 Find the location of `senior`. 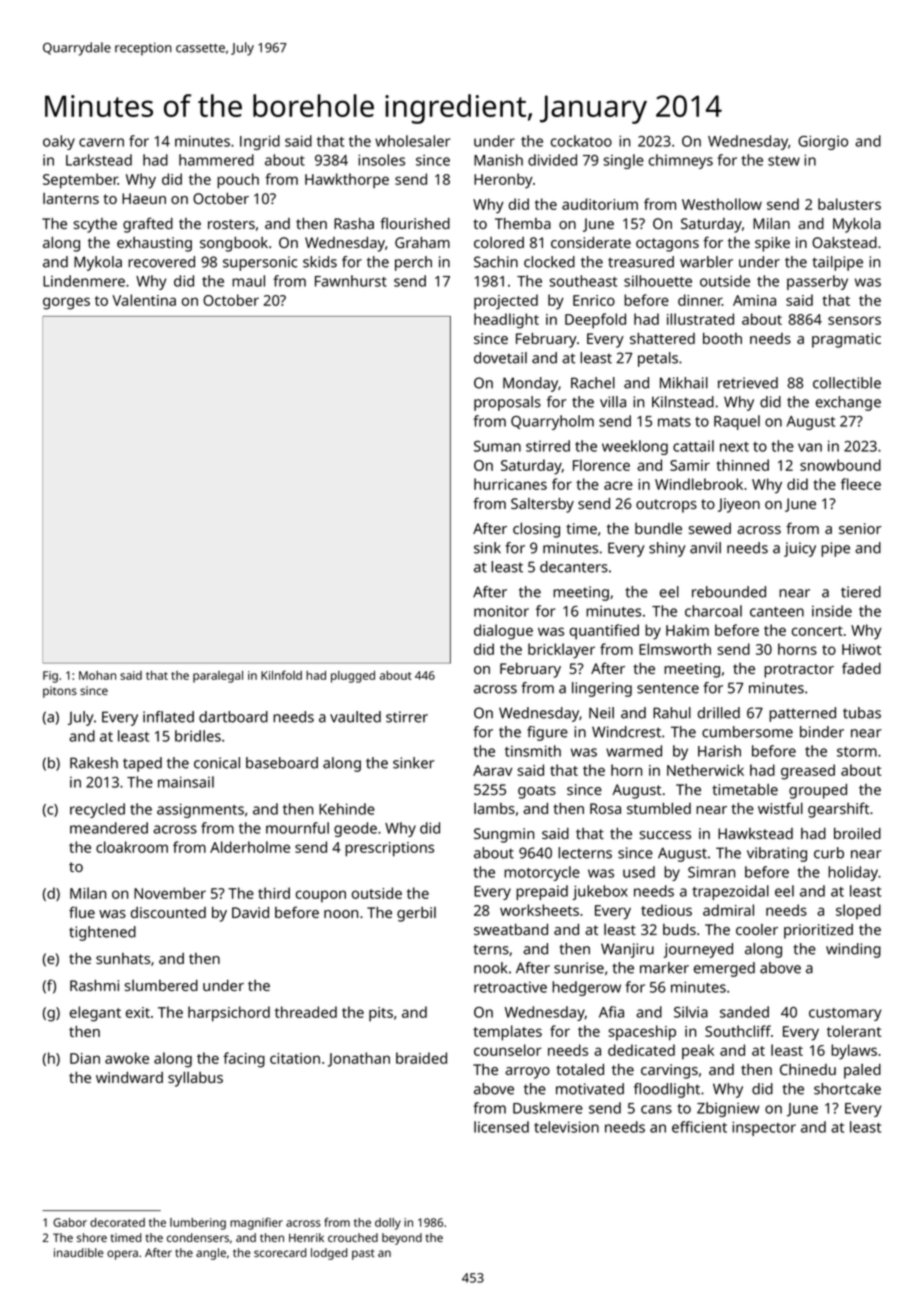

senior is located at coordinates (860, 528).
